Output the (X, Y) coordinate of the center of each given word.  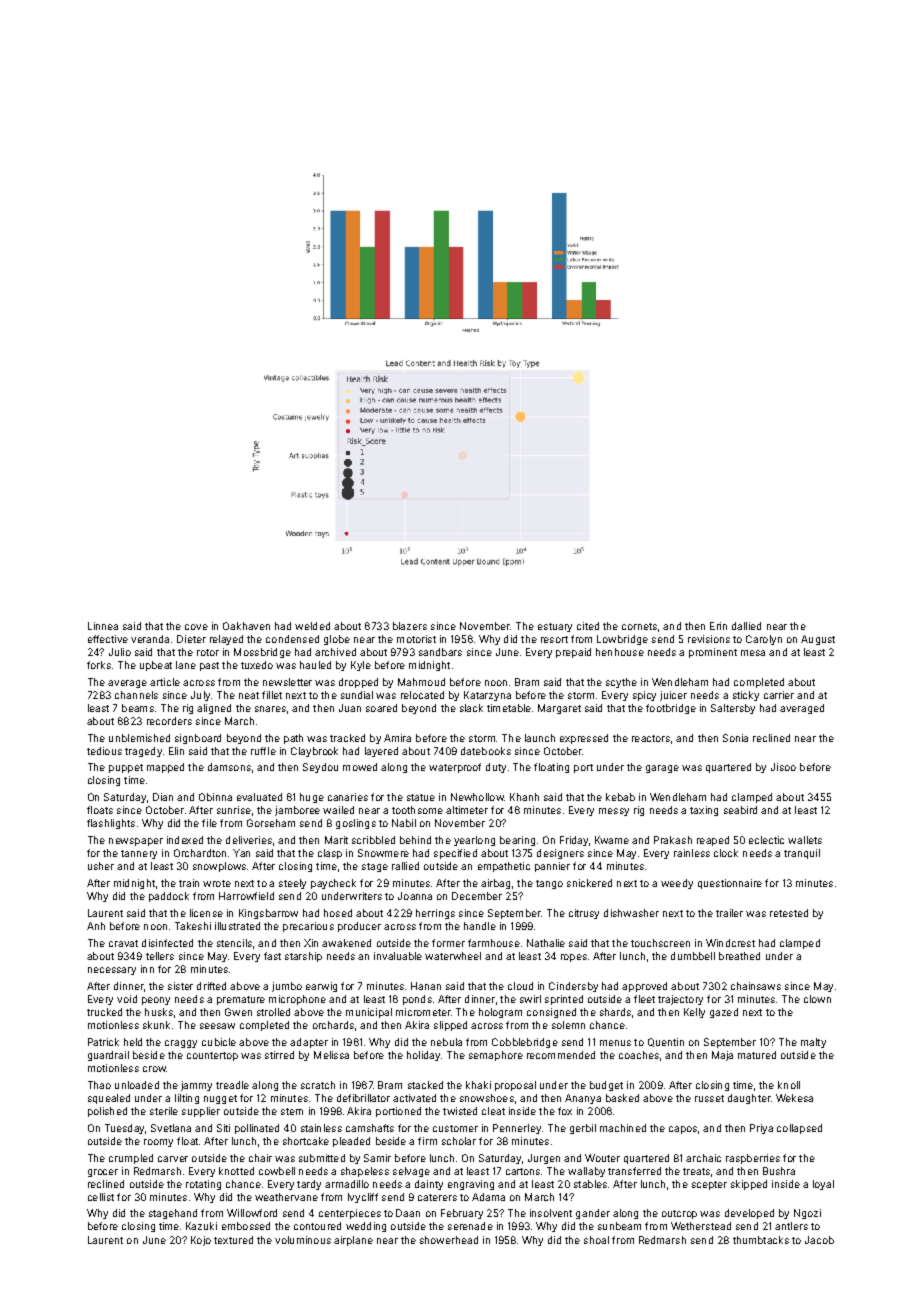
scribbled (373, 840)
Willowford (252, 1213)
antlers (791, 1226)
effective (108, 639)
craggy (181, 1044)
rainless (692, 853)
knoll (789, 1085)
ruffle (263, 751)
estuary (555, 627)
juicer (673, 696)
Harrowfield (246, 896)
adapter (309, 1043)
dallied (746, 626)
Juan (350, 708)
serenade (470, 1226)
